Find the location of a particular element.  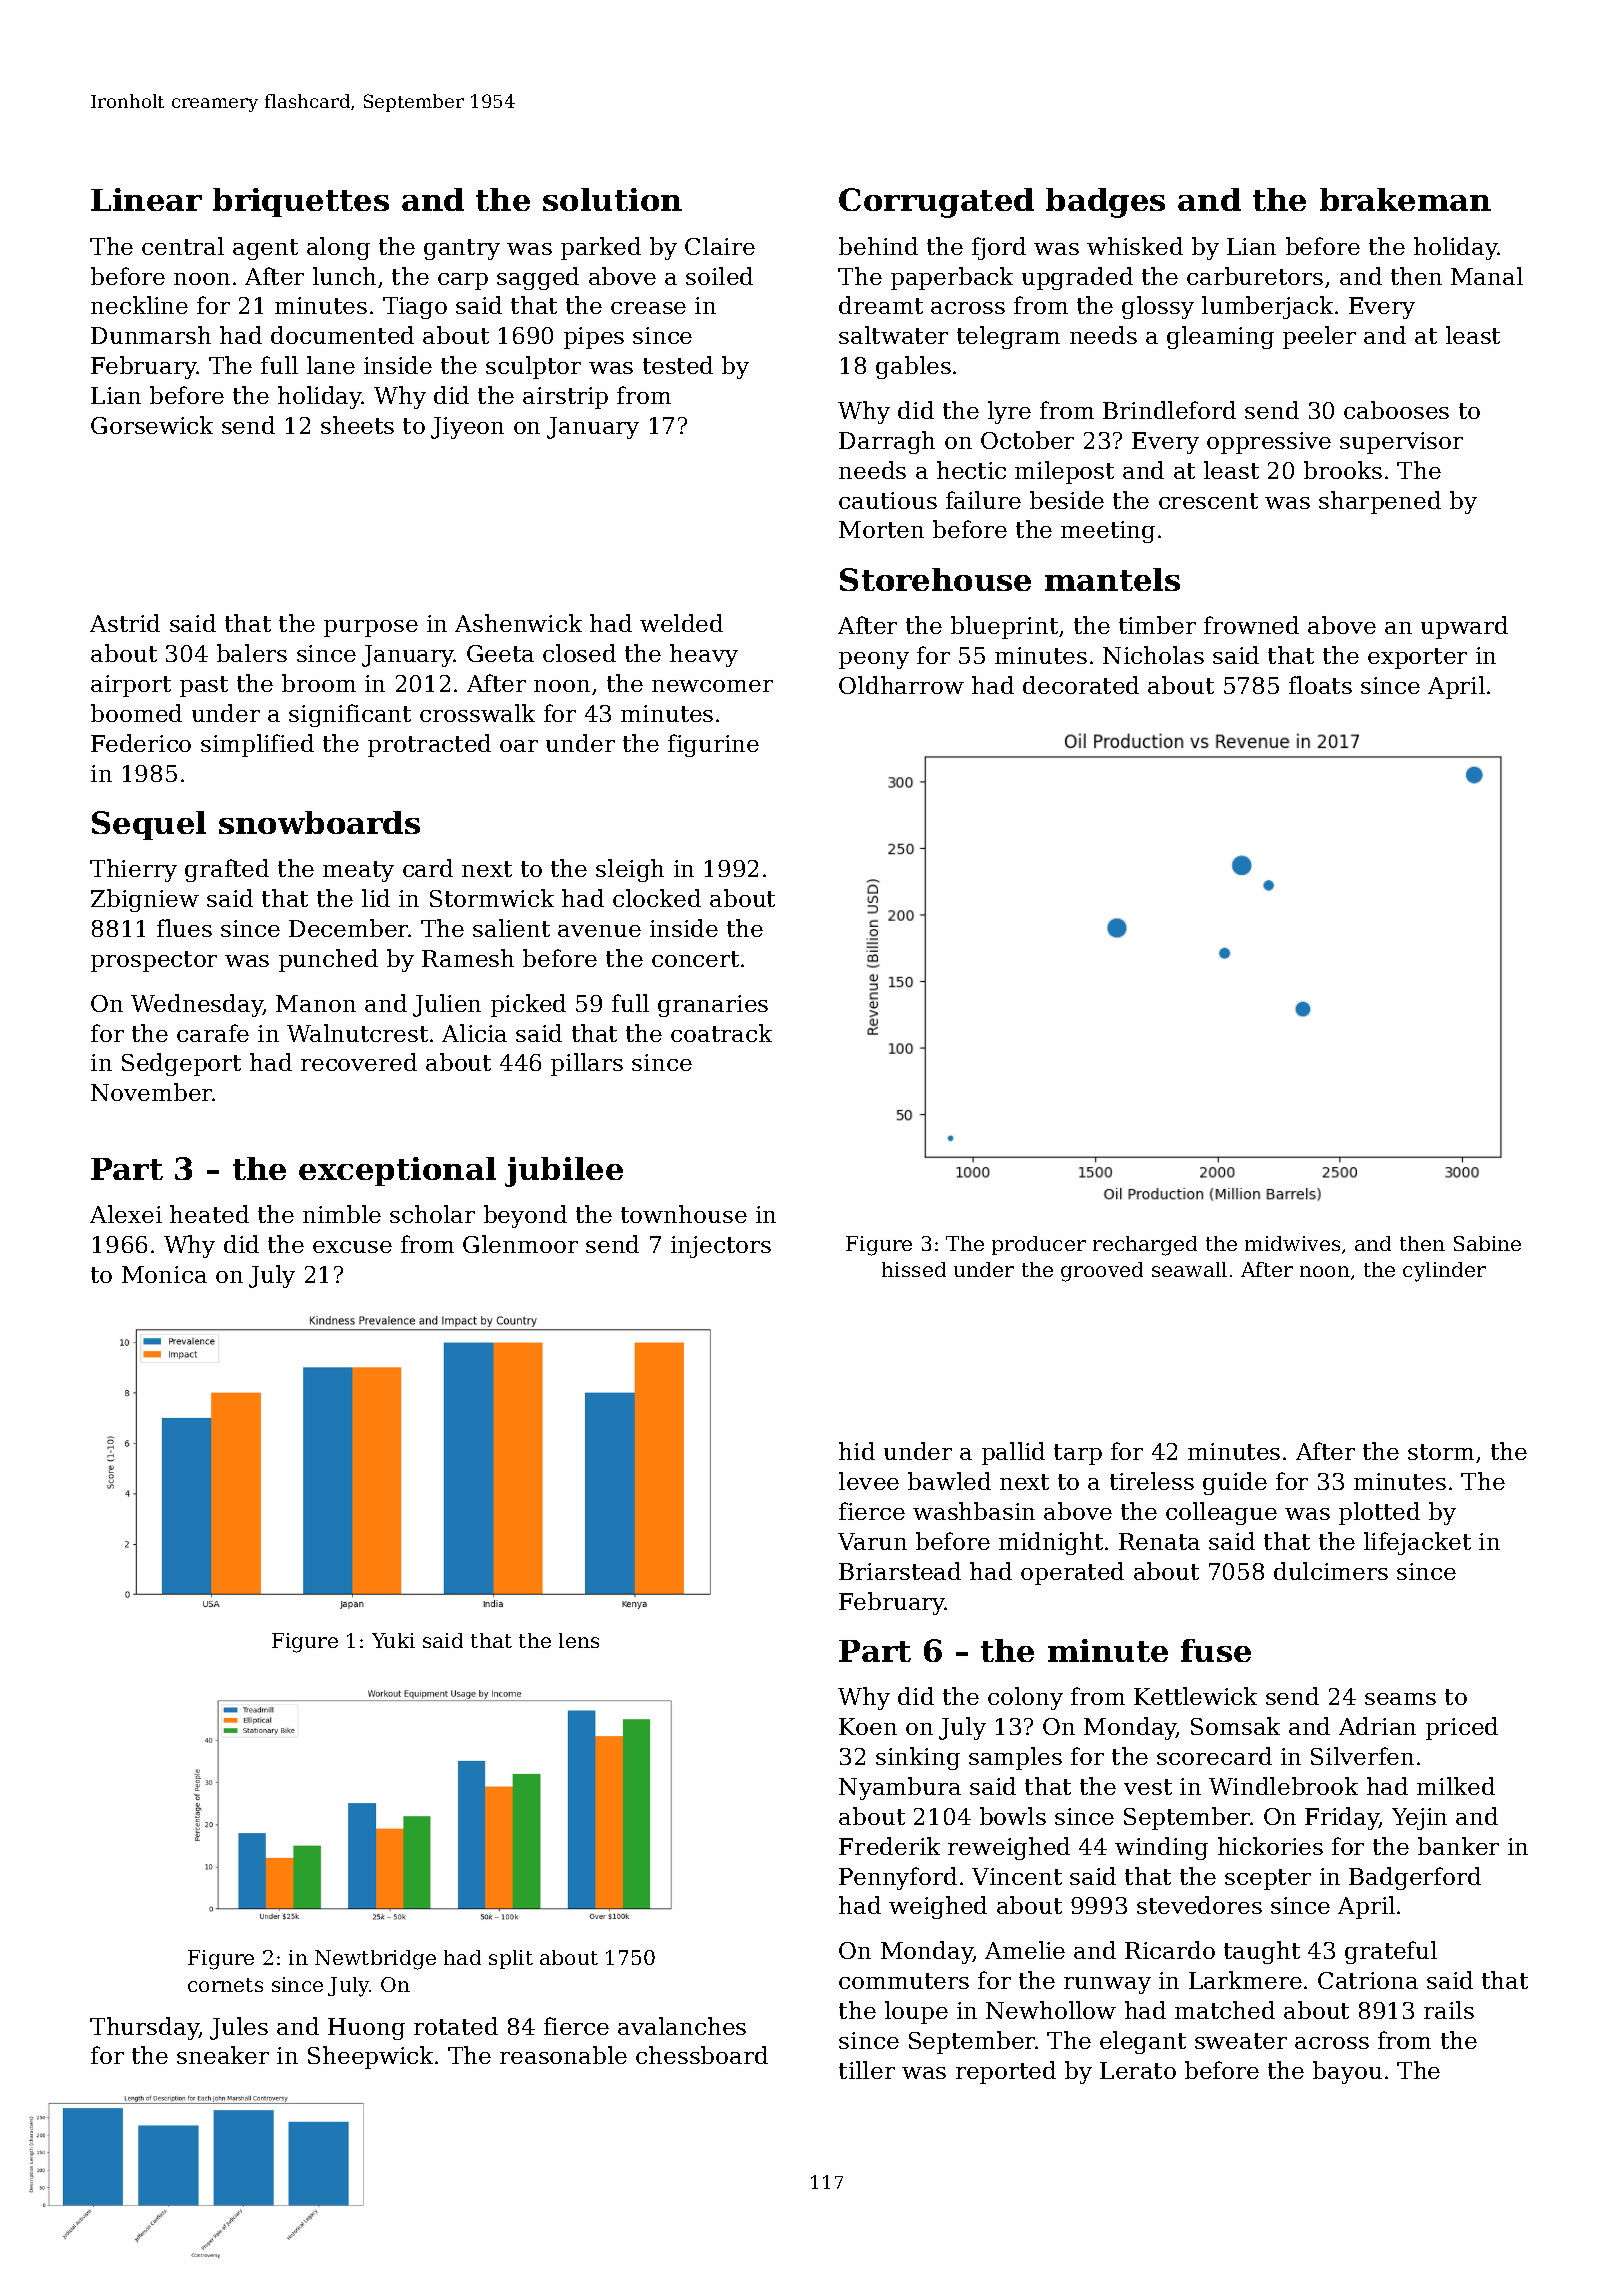

badges is located at coordinates (1105, 203).
